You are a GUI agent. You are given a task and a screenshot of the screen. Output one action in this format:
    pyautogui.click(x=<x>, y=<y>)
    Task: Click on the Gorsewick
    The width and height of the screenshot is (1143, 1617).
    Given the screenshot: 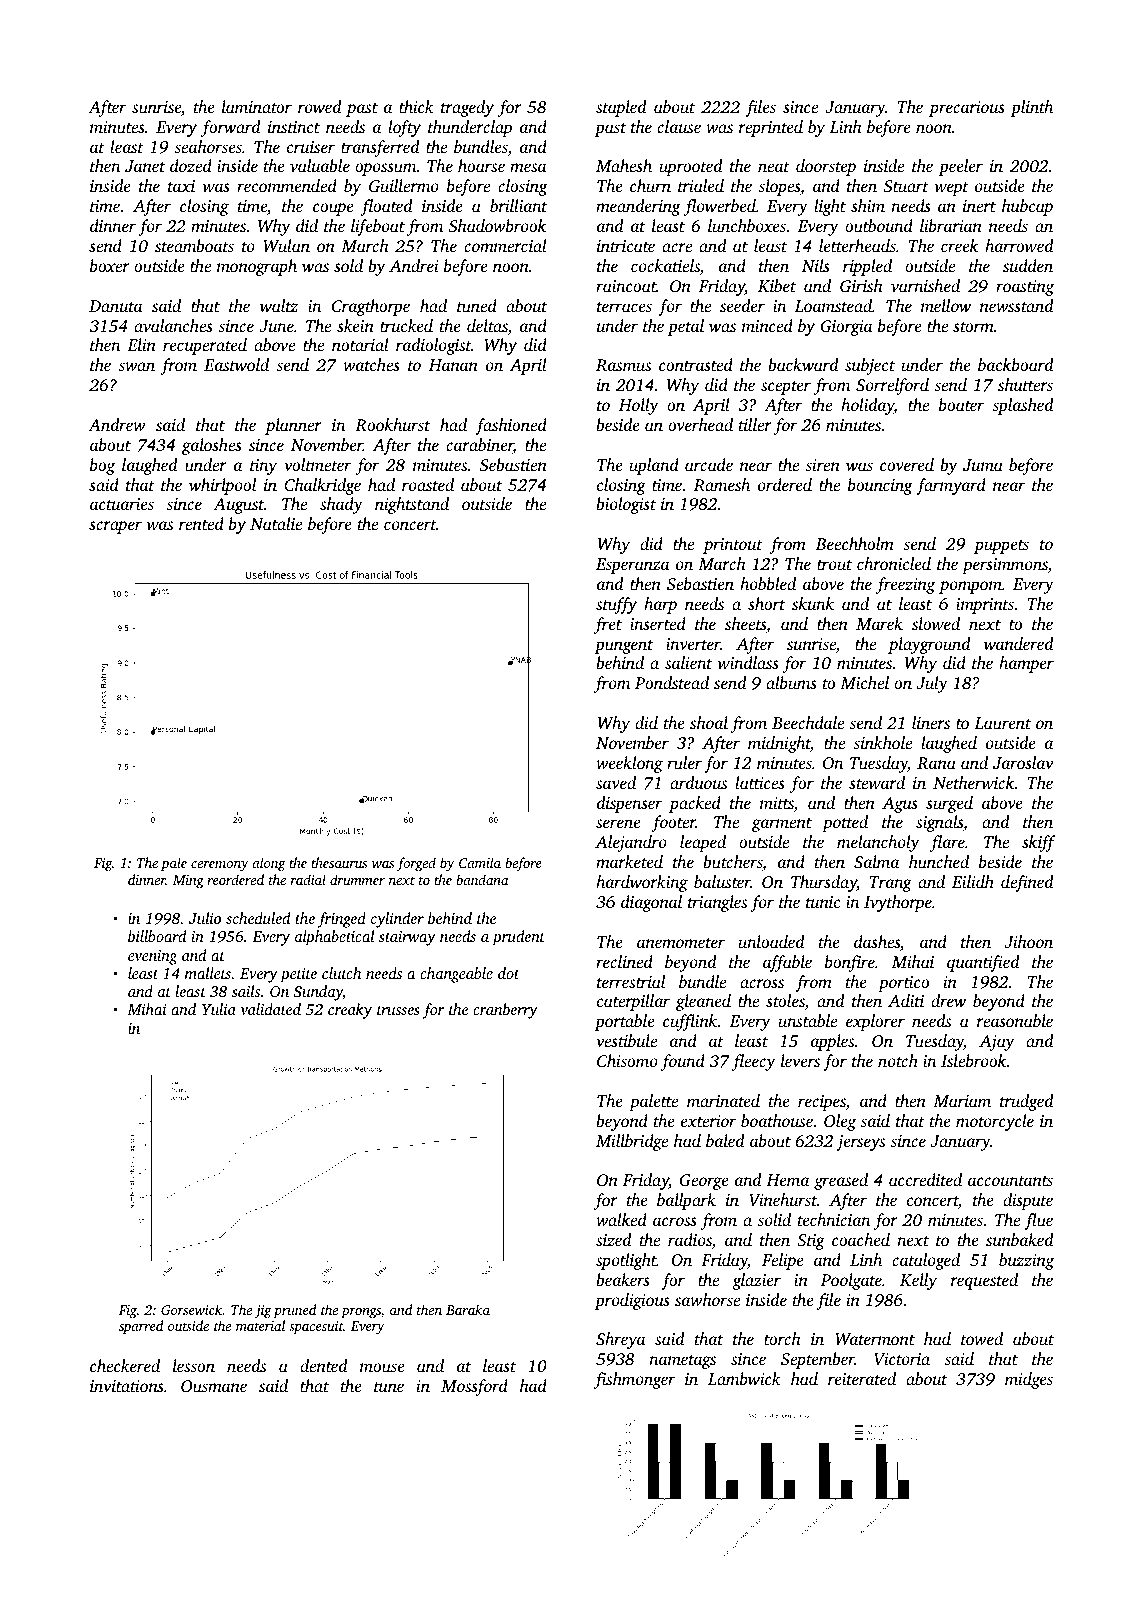 What is the action you would take?
    pyautogui.click(x=191, y=1309)
